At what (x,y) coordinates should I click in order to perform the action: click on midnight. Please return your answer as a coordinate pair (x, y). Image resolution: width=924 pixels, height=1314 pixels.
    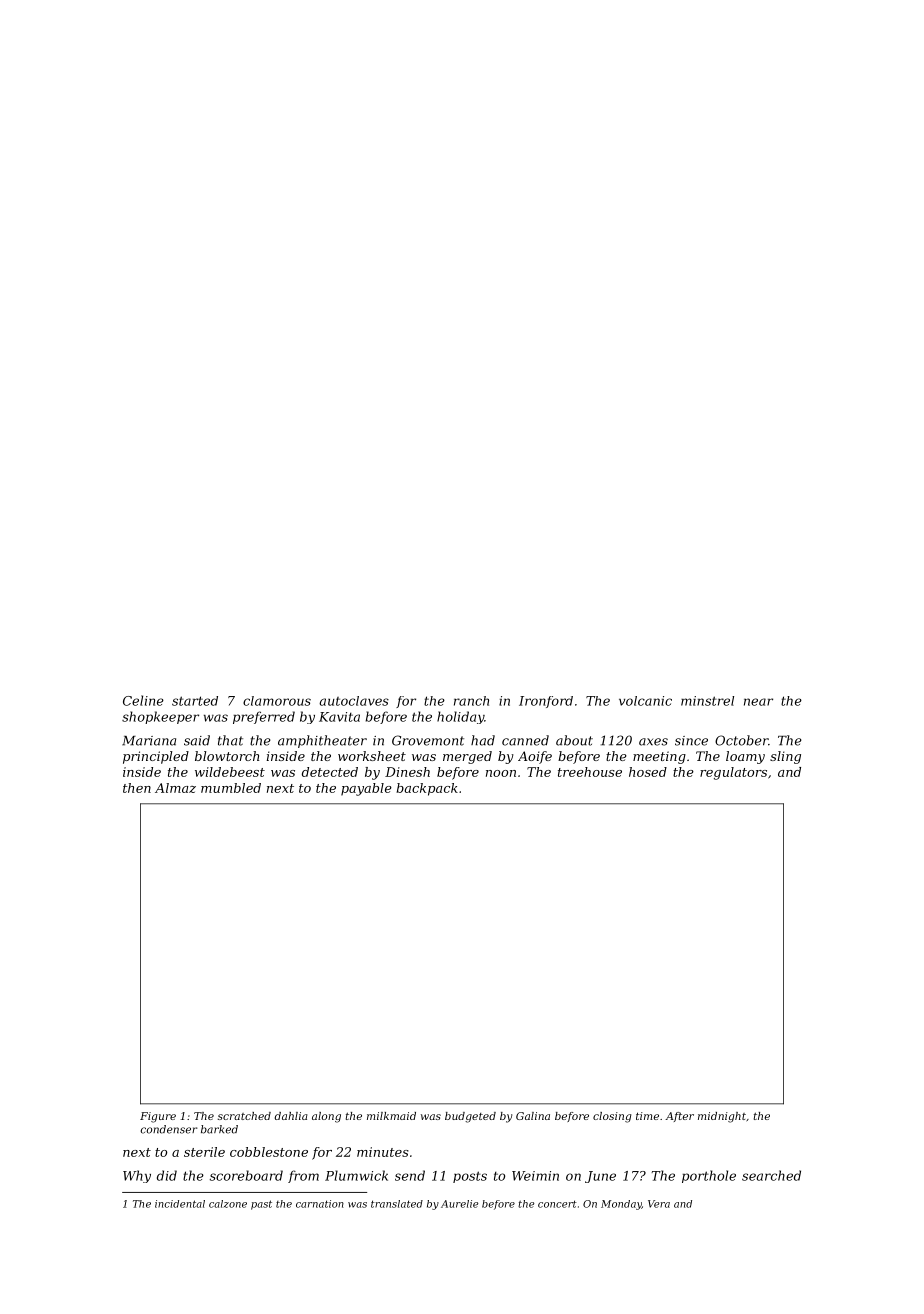
    Looking at the image, I should click on (722, 1117).
